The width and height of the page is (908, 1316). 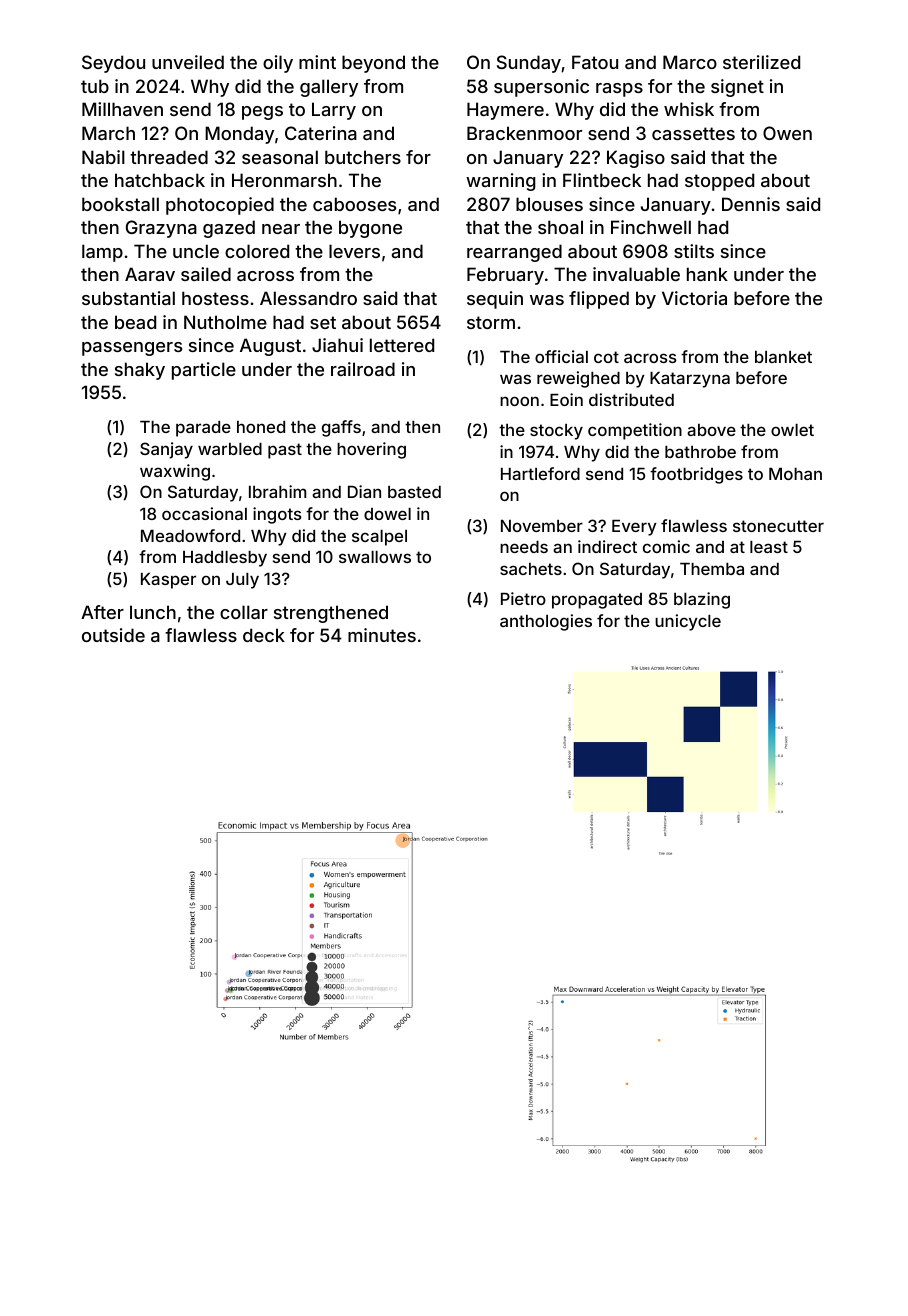 What do you see at coordinates (524, 133) in the page?
I see `Brackenmoor` at bounding box center [524, 133].
